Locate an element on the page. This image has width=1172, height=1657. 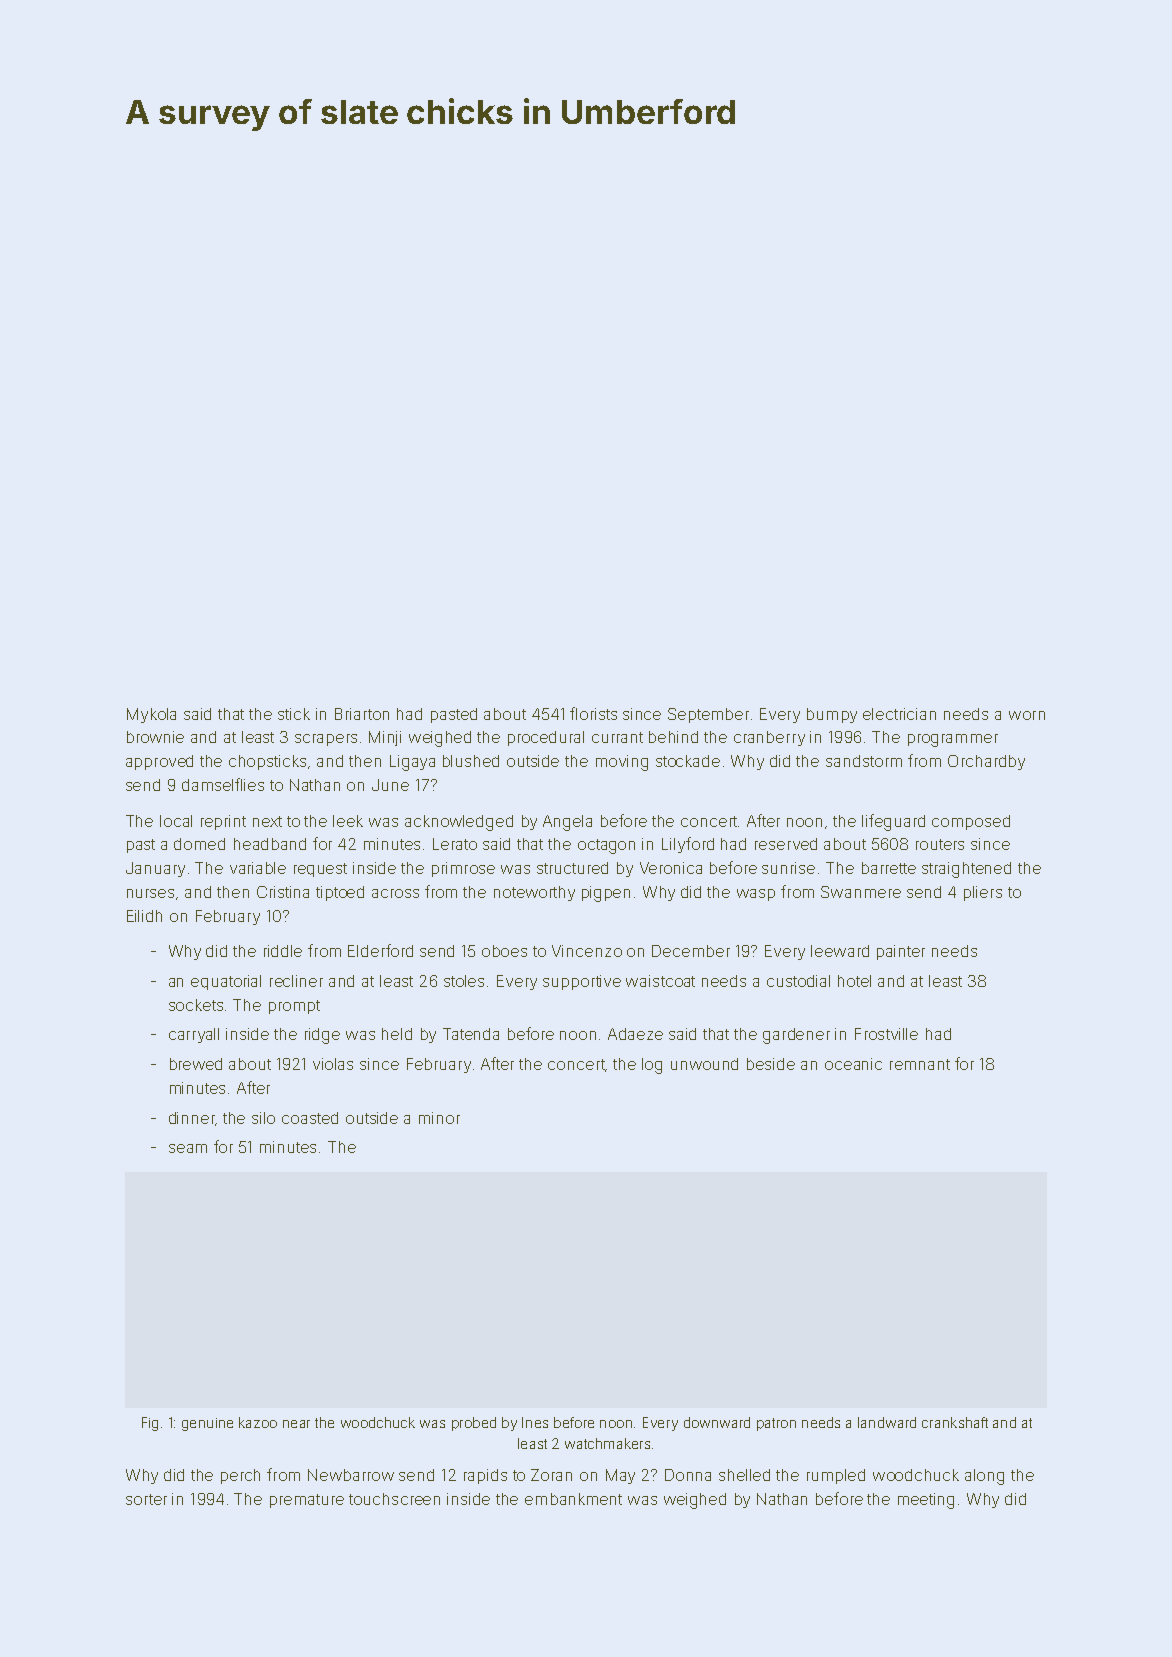
watchmakers is located at coordinates (607, 1443).
